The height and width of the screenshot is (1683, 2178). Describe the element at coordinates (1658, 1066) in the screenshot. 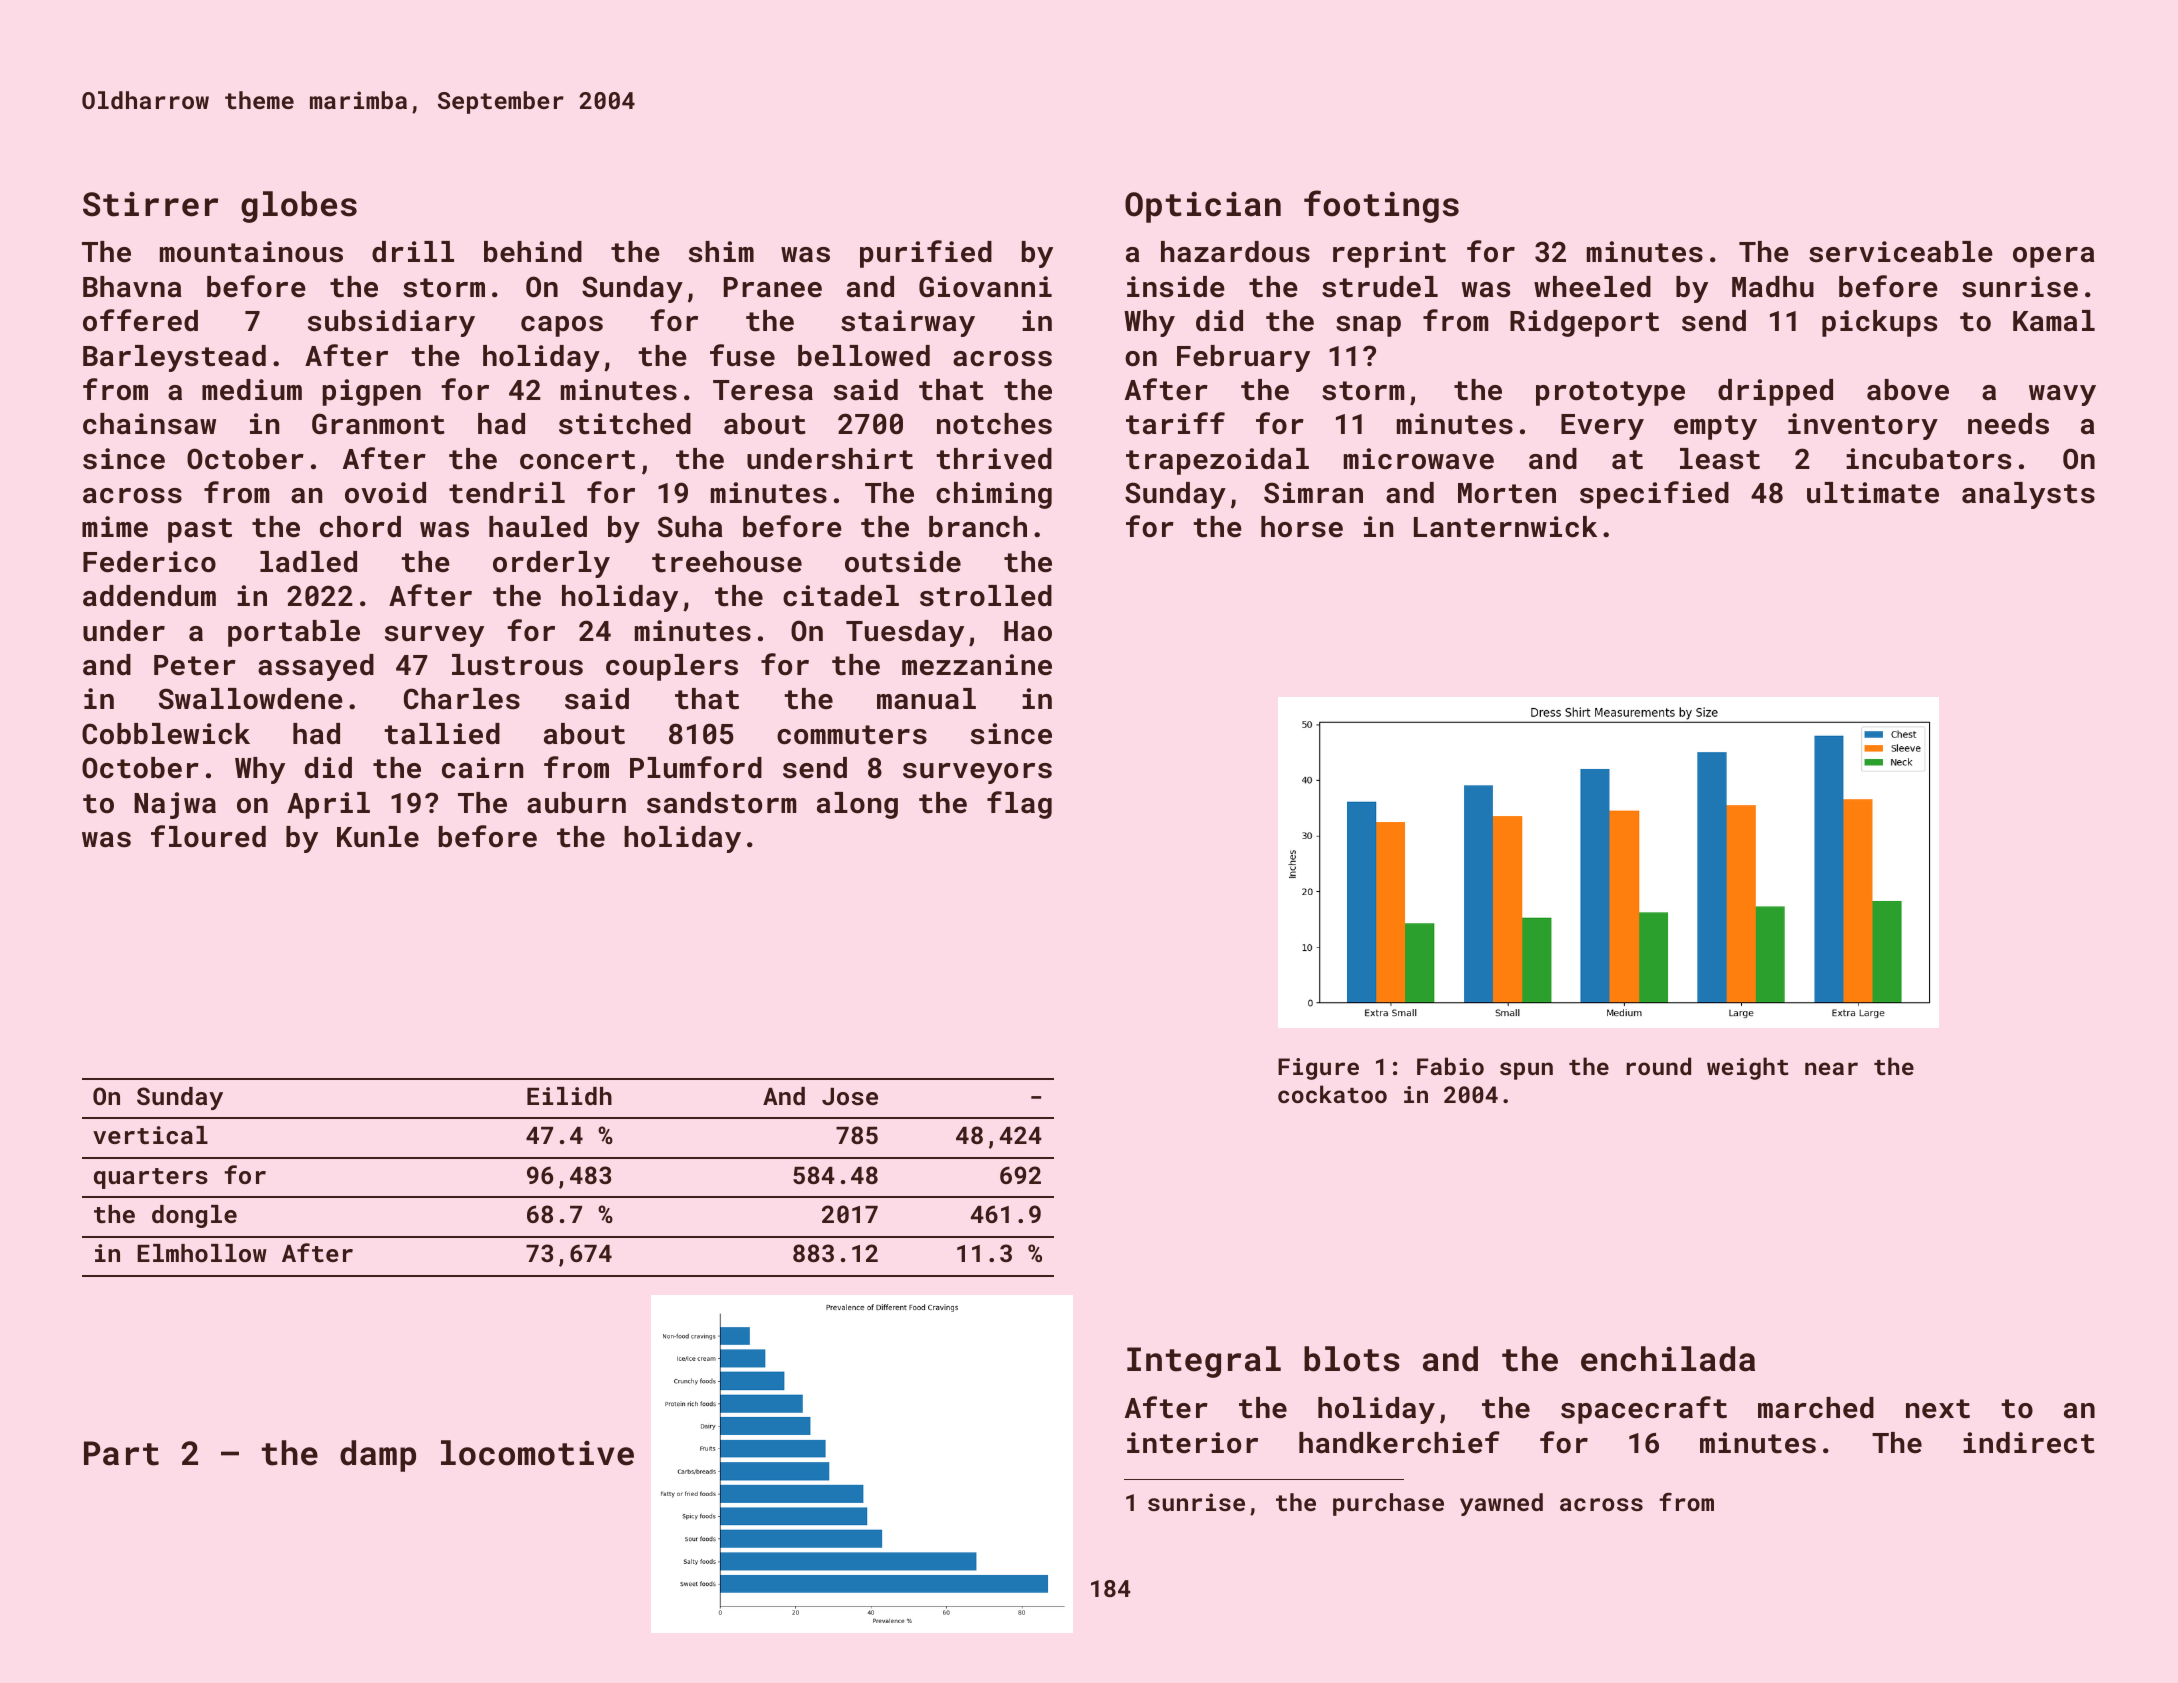

I see `round` at that location.
